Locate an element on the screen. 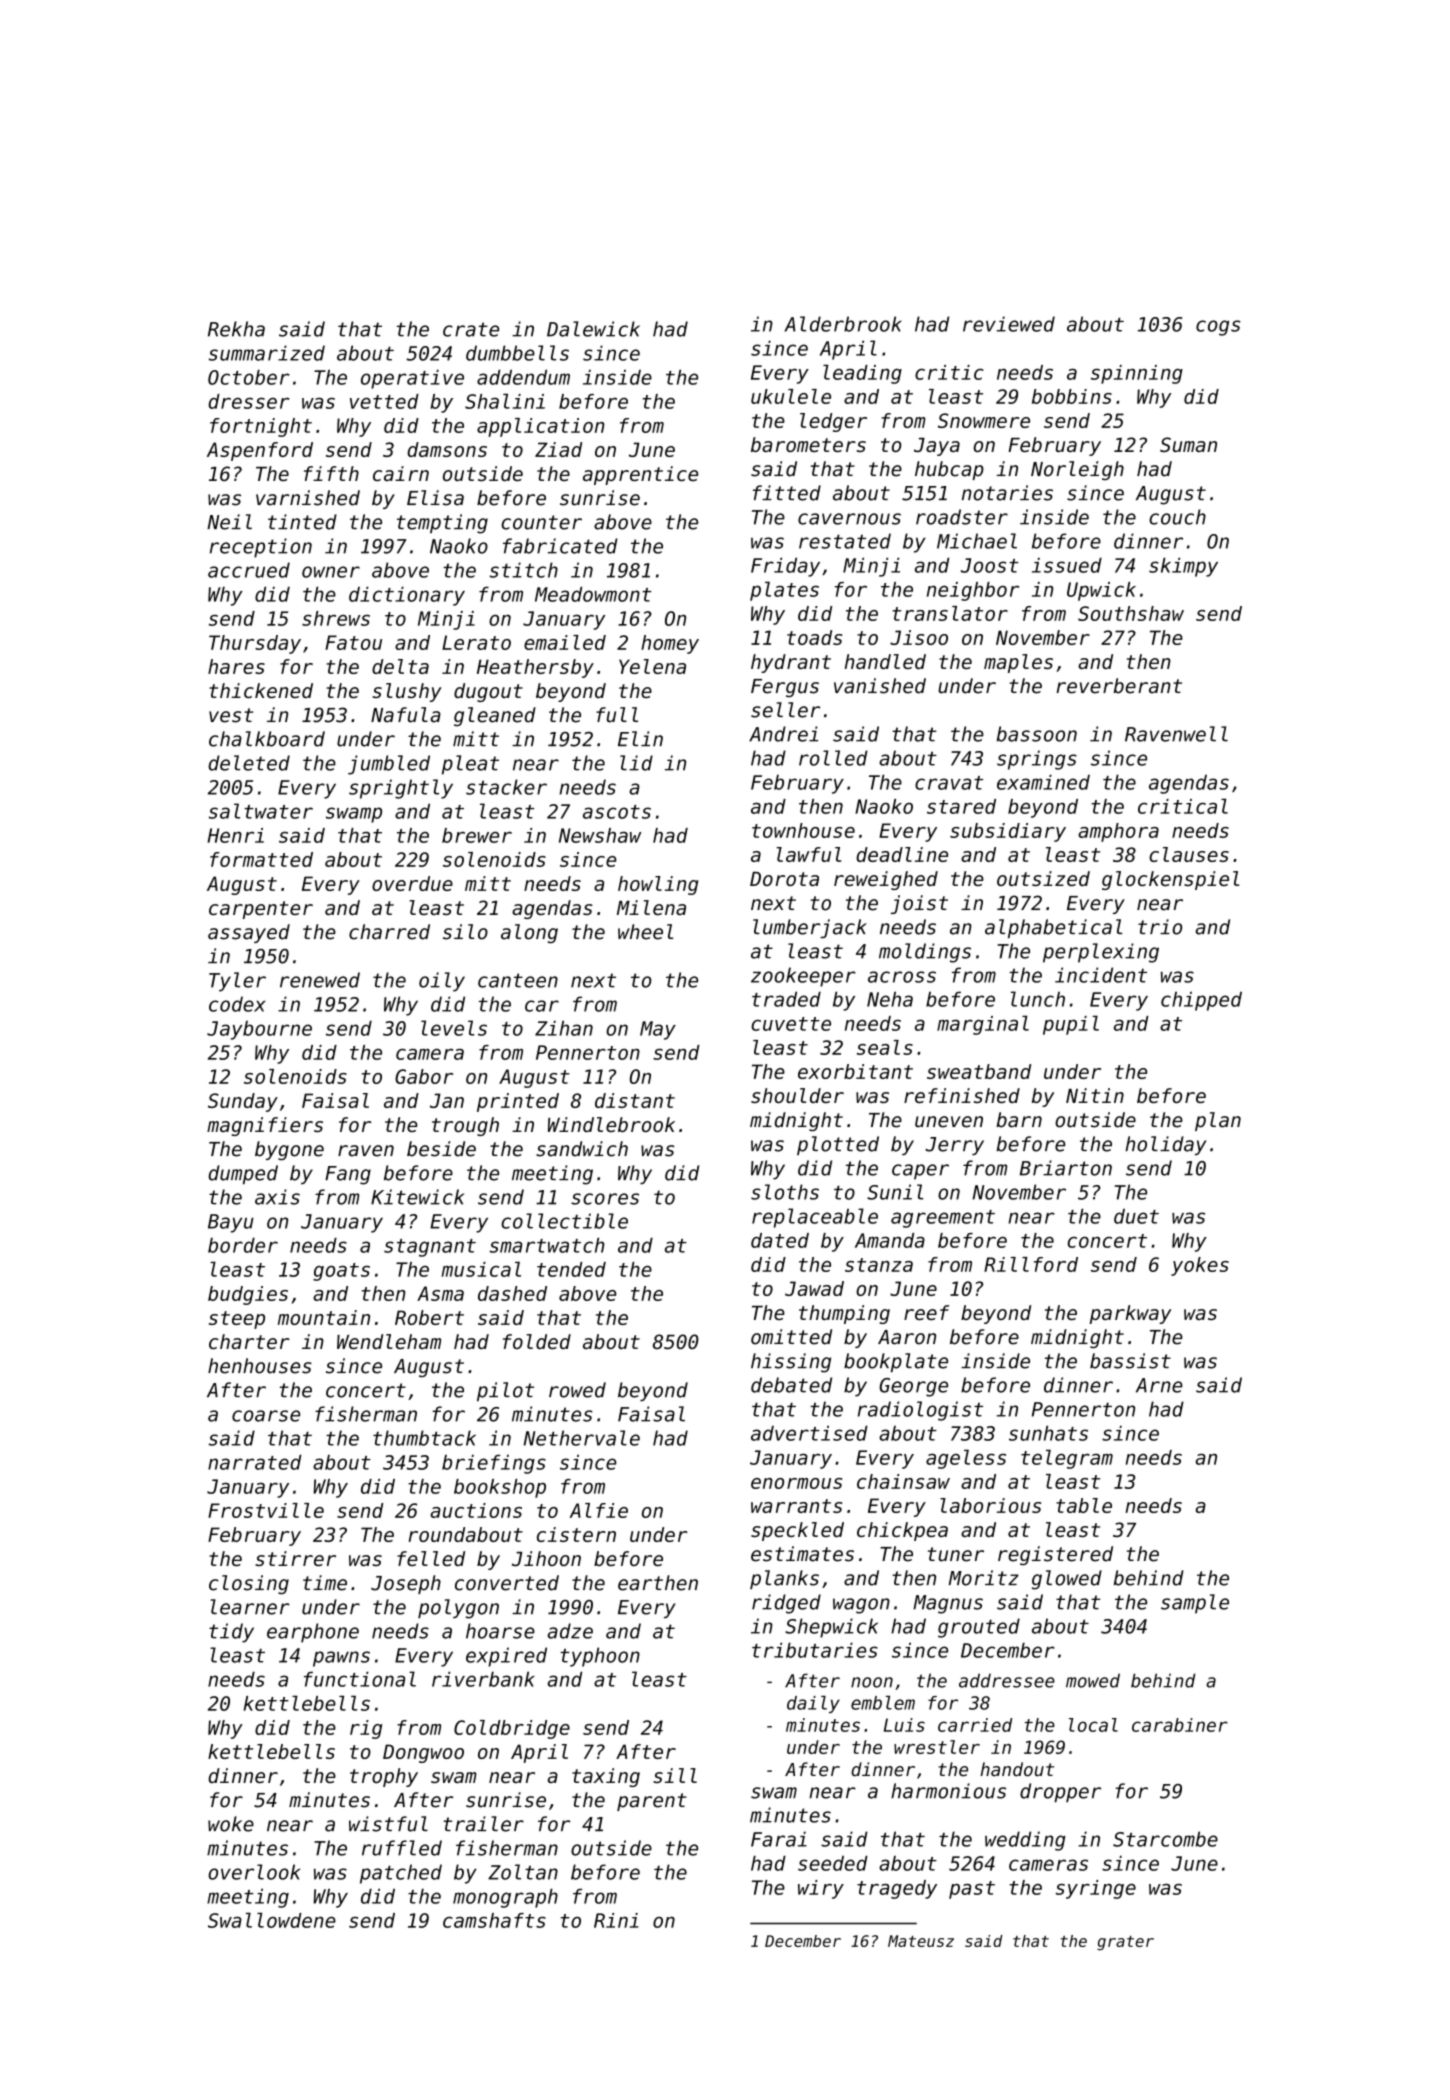 Image resolution: width=1450 pixels, height=2100 pixels. sill is located at coordinates (675, 1775).
